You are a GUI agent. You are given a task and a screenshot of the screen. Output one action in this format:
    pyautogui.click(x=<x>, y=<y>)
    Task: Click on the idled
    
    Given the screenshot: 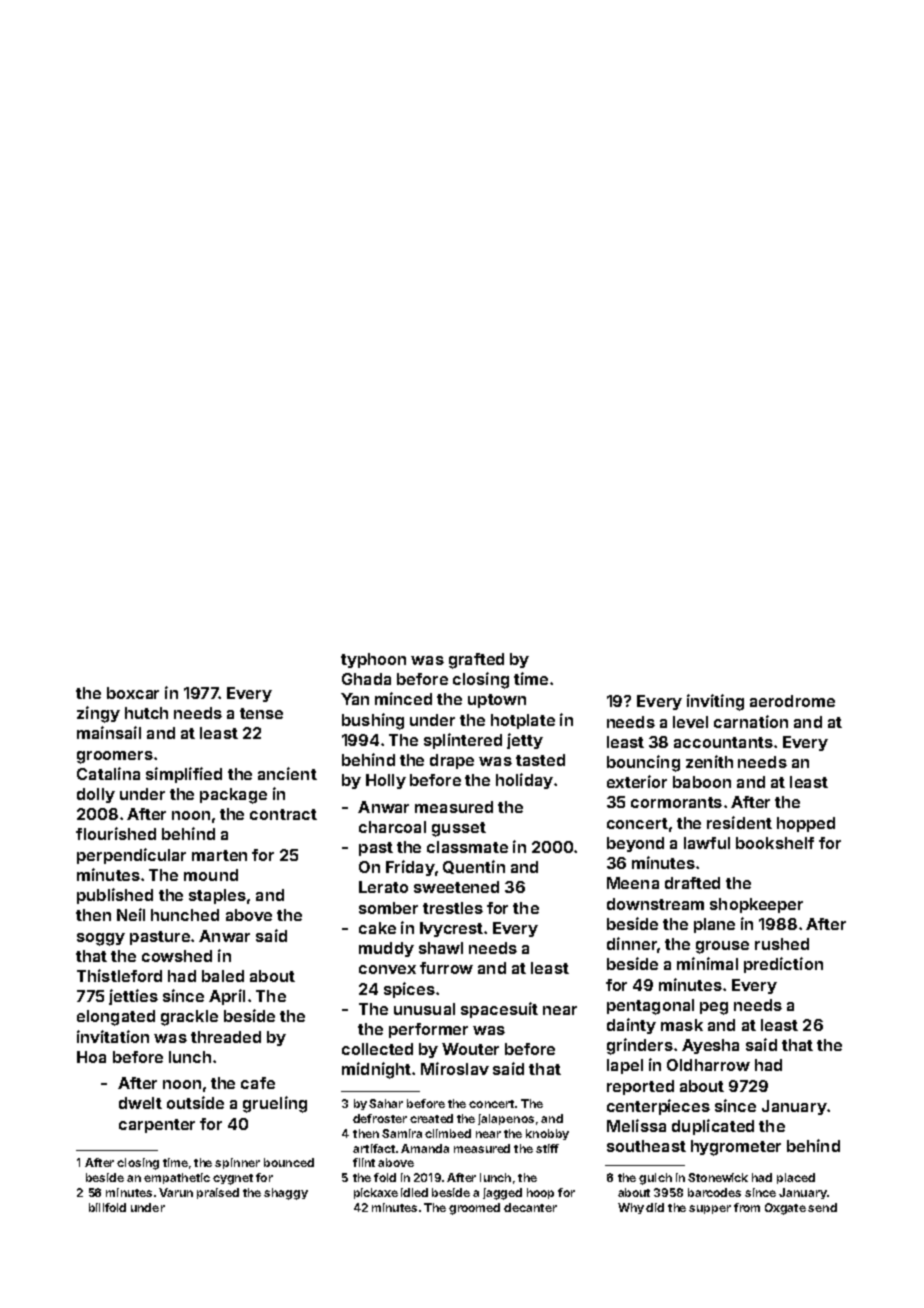 What is the action you would take?
    pyautogui.click(x=414, y=1192)
